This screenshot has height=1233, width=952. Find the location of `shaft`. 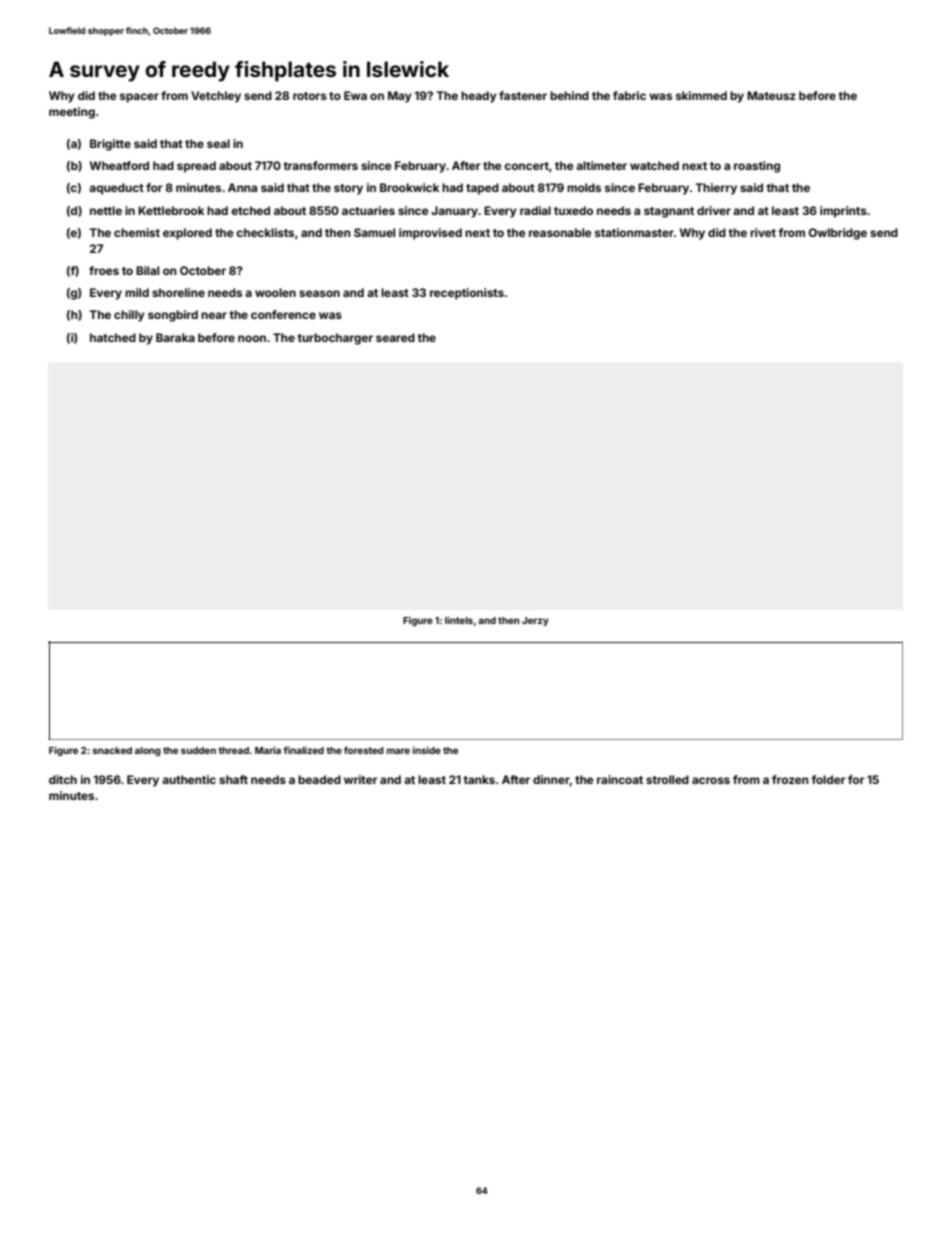

shaft is located at coordinates (233, 779).
